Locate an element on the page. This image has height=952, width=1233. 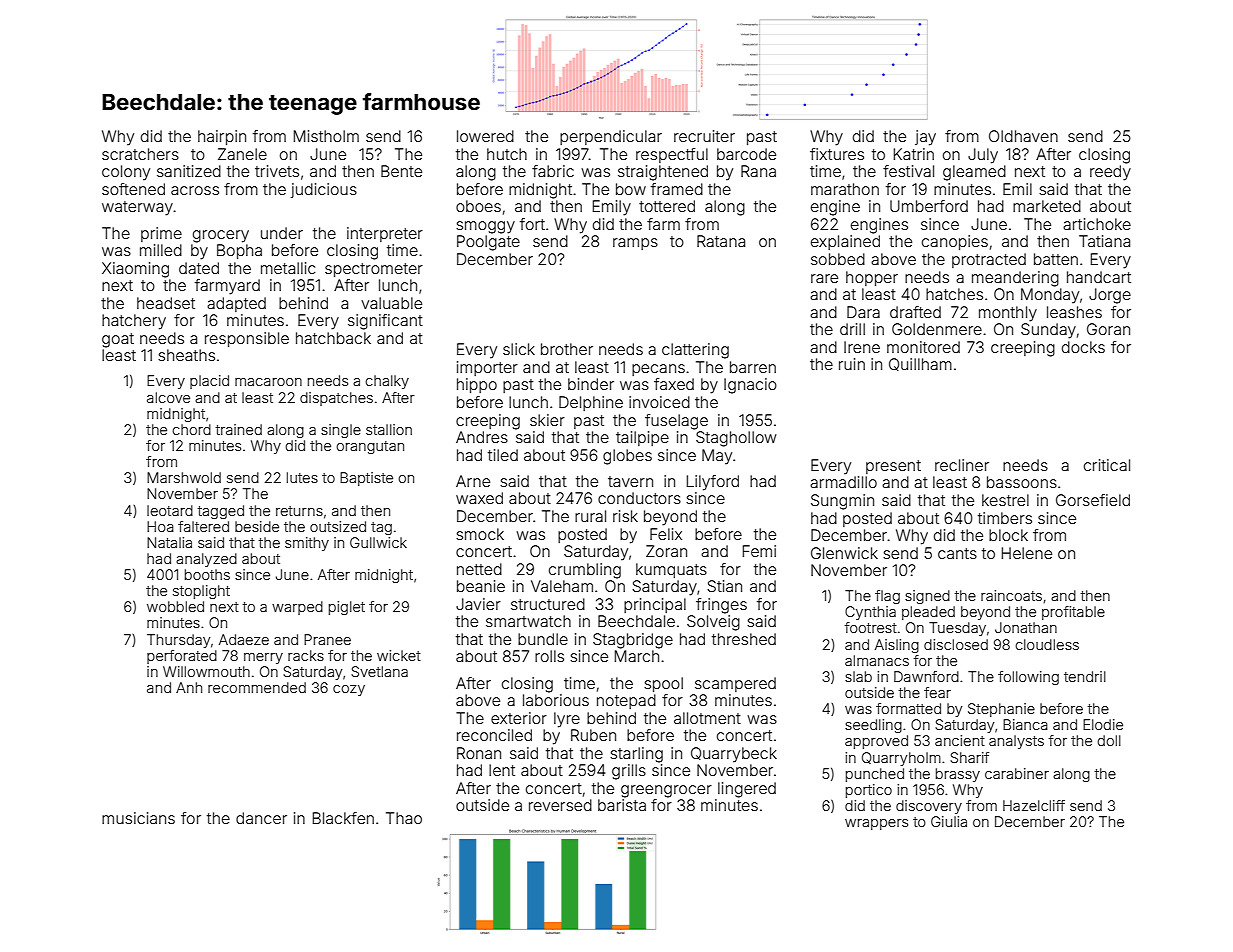
critical is located at coordinates (1107, 465).
